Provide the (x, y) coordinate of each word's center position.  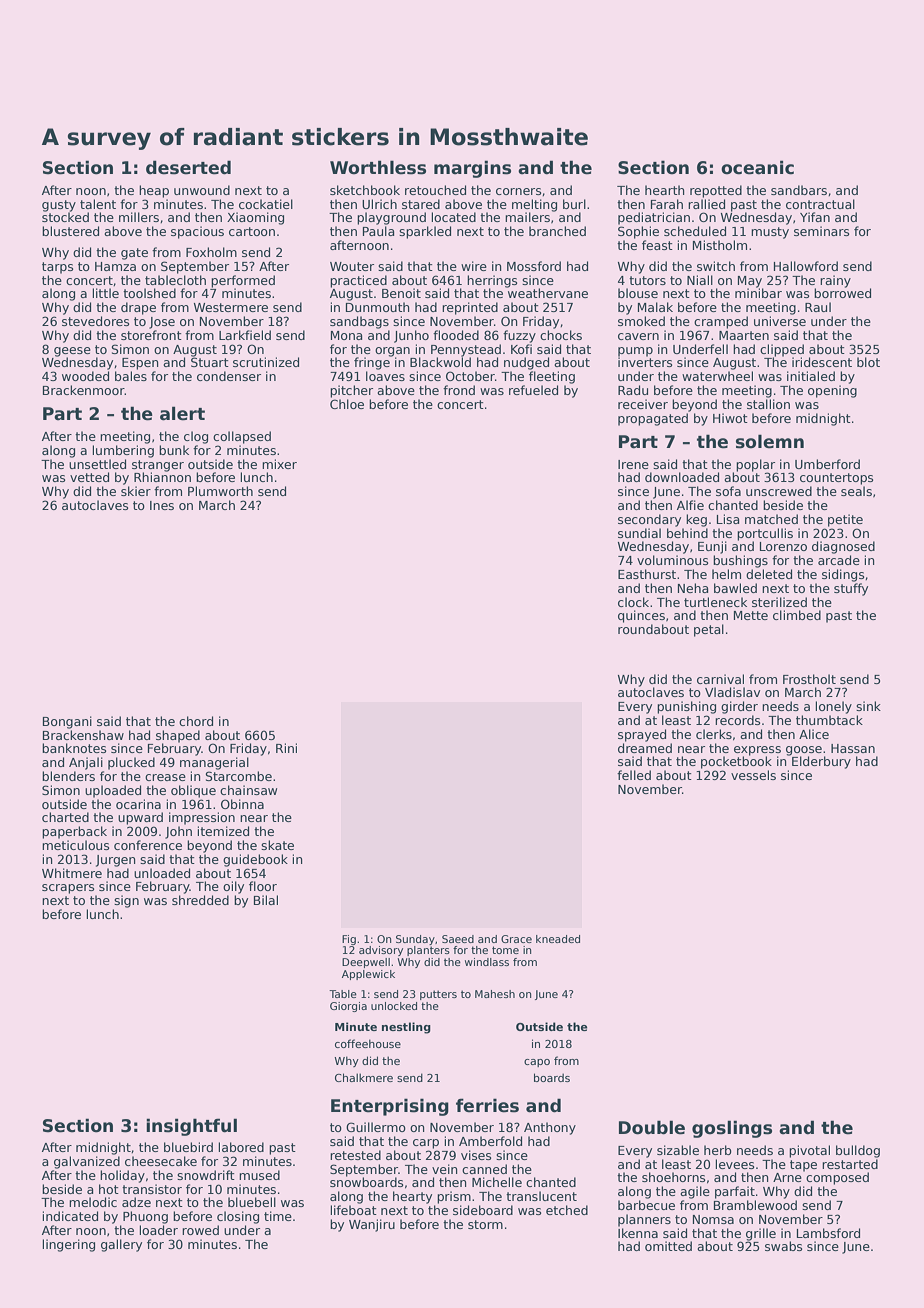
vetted (89, 477)
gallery (121, 1245)
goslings (732, 1129)
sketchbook (365, 190)
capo (537, 1063)
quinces (641, 616)
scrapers (68, 889)
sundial (639, 533)
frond (459, 390)
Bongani (67, 722)
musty (770, 233)
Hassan (853, 748)
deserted (188, 167)
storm (485, 1224)
